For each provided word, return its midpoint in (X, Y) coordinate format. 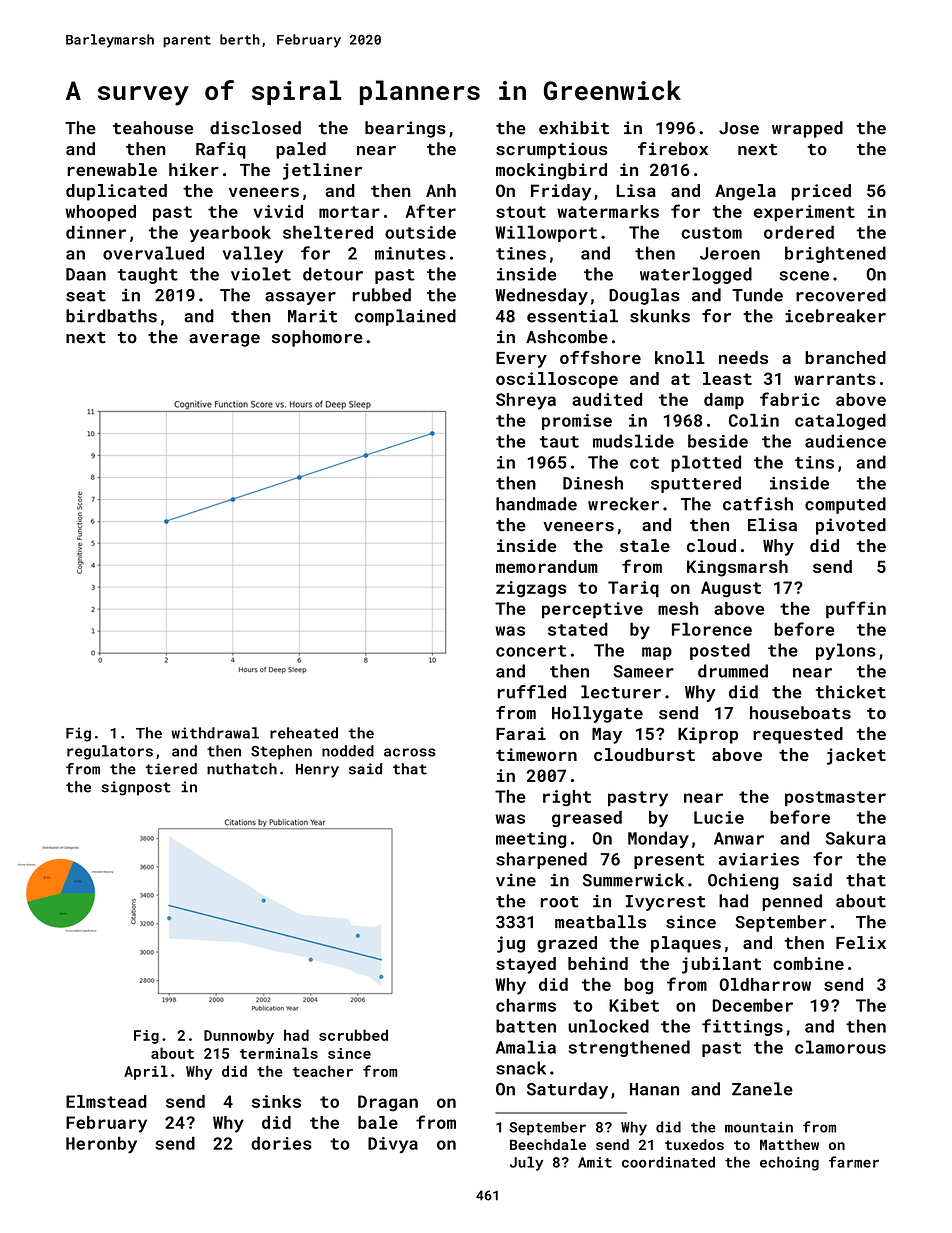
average (224, 340)
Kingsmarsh (737, 568)
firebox (673, 149)
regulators (110, 752)
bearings (405, 129)
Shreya (526, 401)
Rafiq (221, 150)
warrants (835, 379)
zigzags (531, 589)
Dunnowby (239, 1036)
